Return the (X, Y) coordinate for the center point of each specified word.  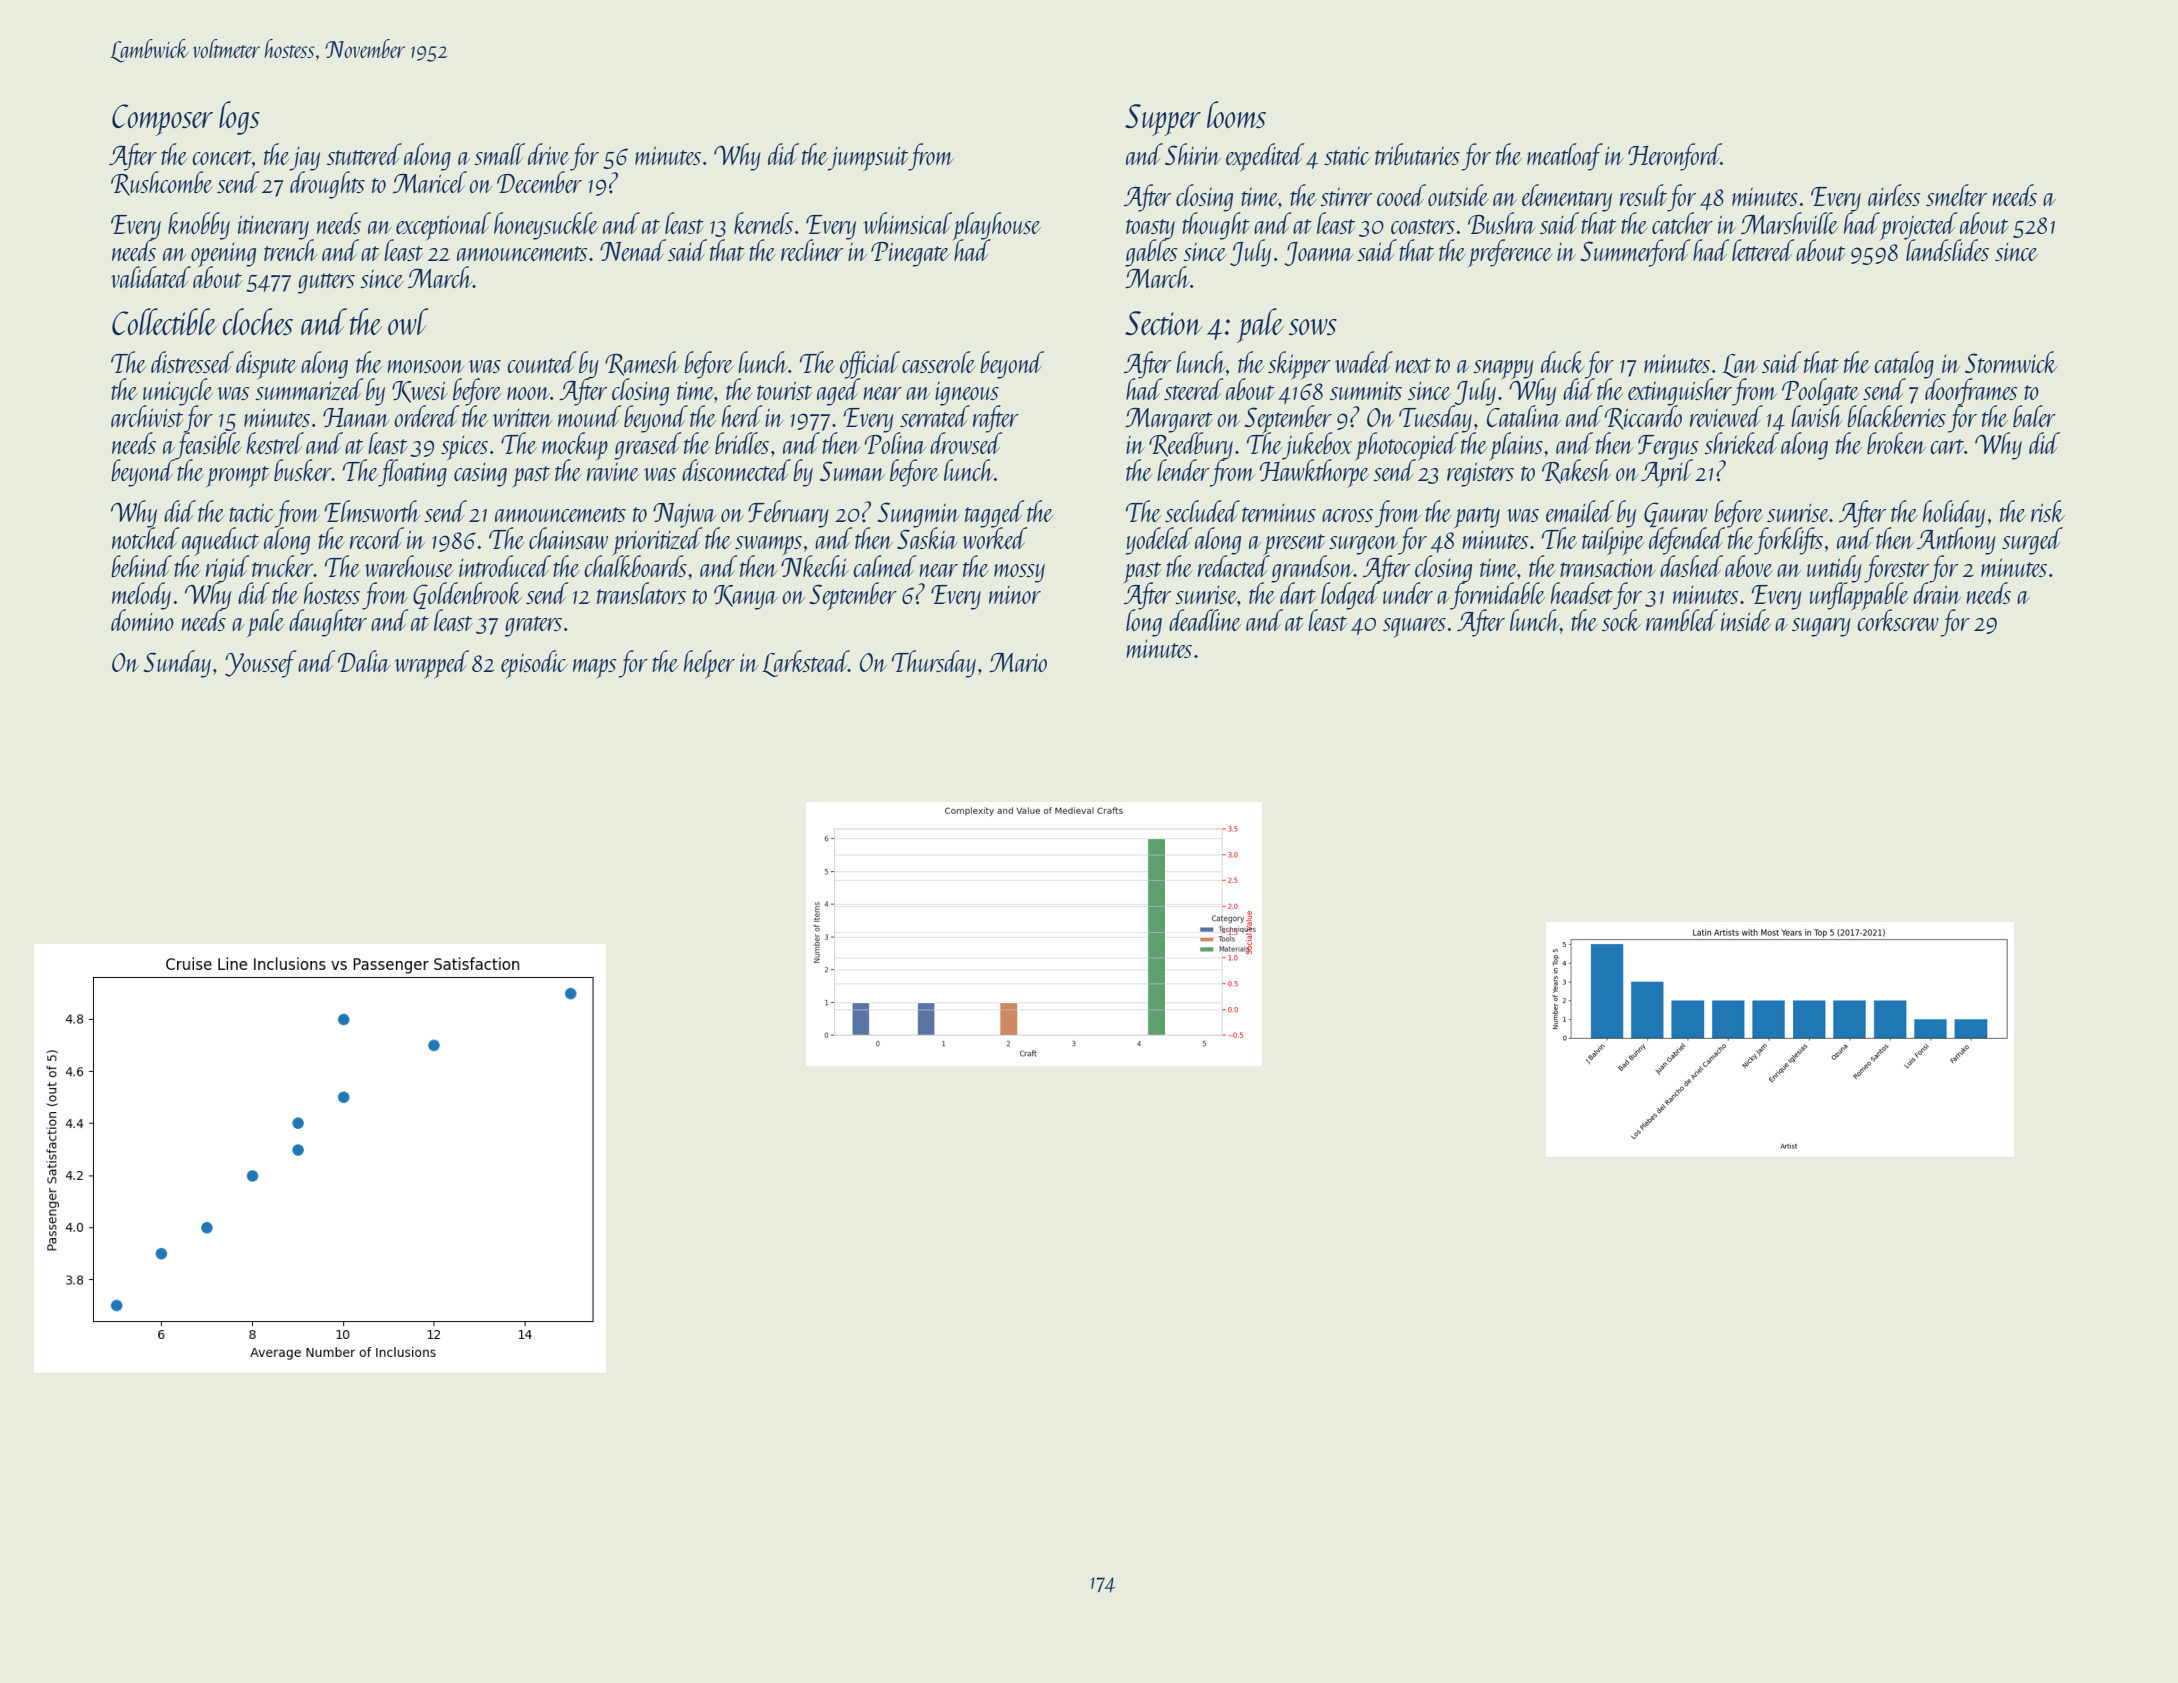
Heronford (1674, 157)
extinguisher (1680, 391)
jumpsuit (868, 159)
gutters (326, 283)
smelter (1956, 195)
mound (590, 416)
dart (1298, 593)
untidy (1834, 568)
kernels (763, 223)
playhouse (997, 226)
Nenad (633, 250)
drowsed (966, 443)
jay (305, 159)
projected (1919, 226)
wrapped (432, 664)
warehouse (409, 566)
